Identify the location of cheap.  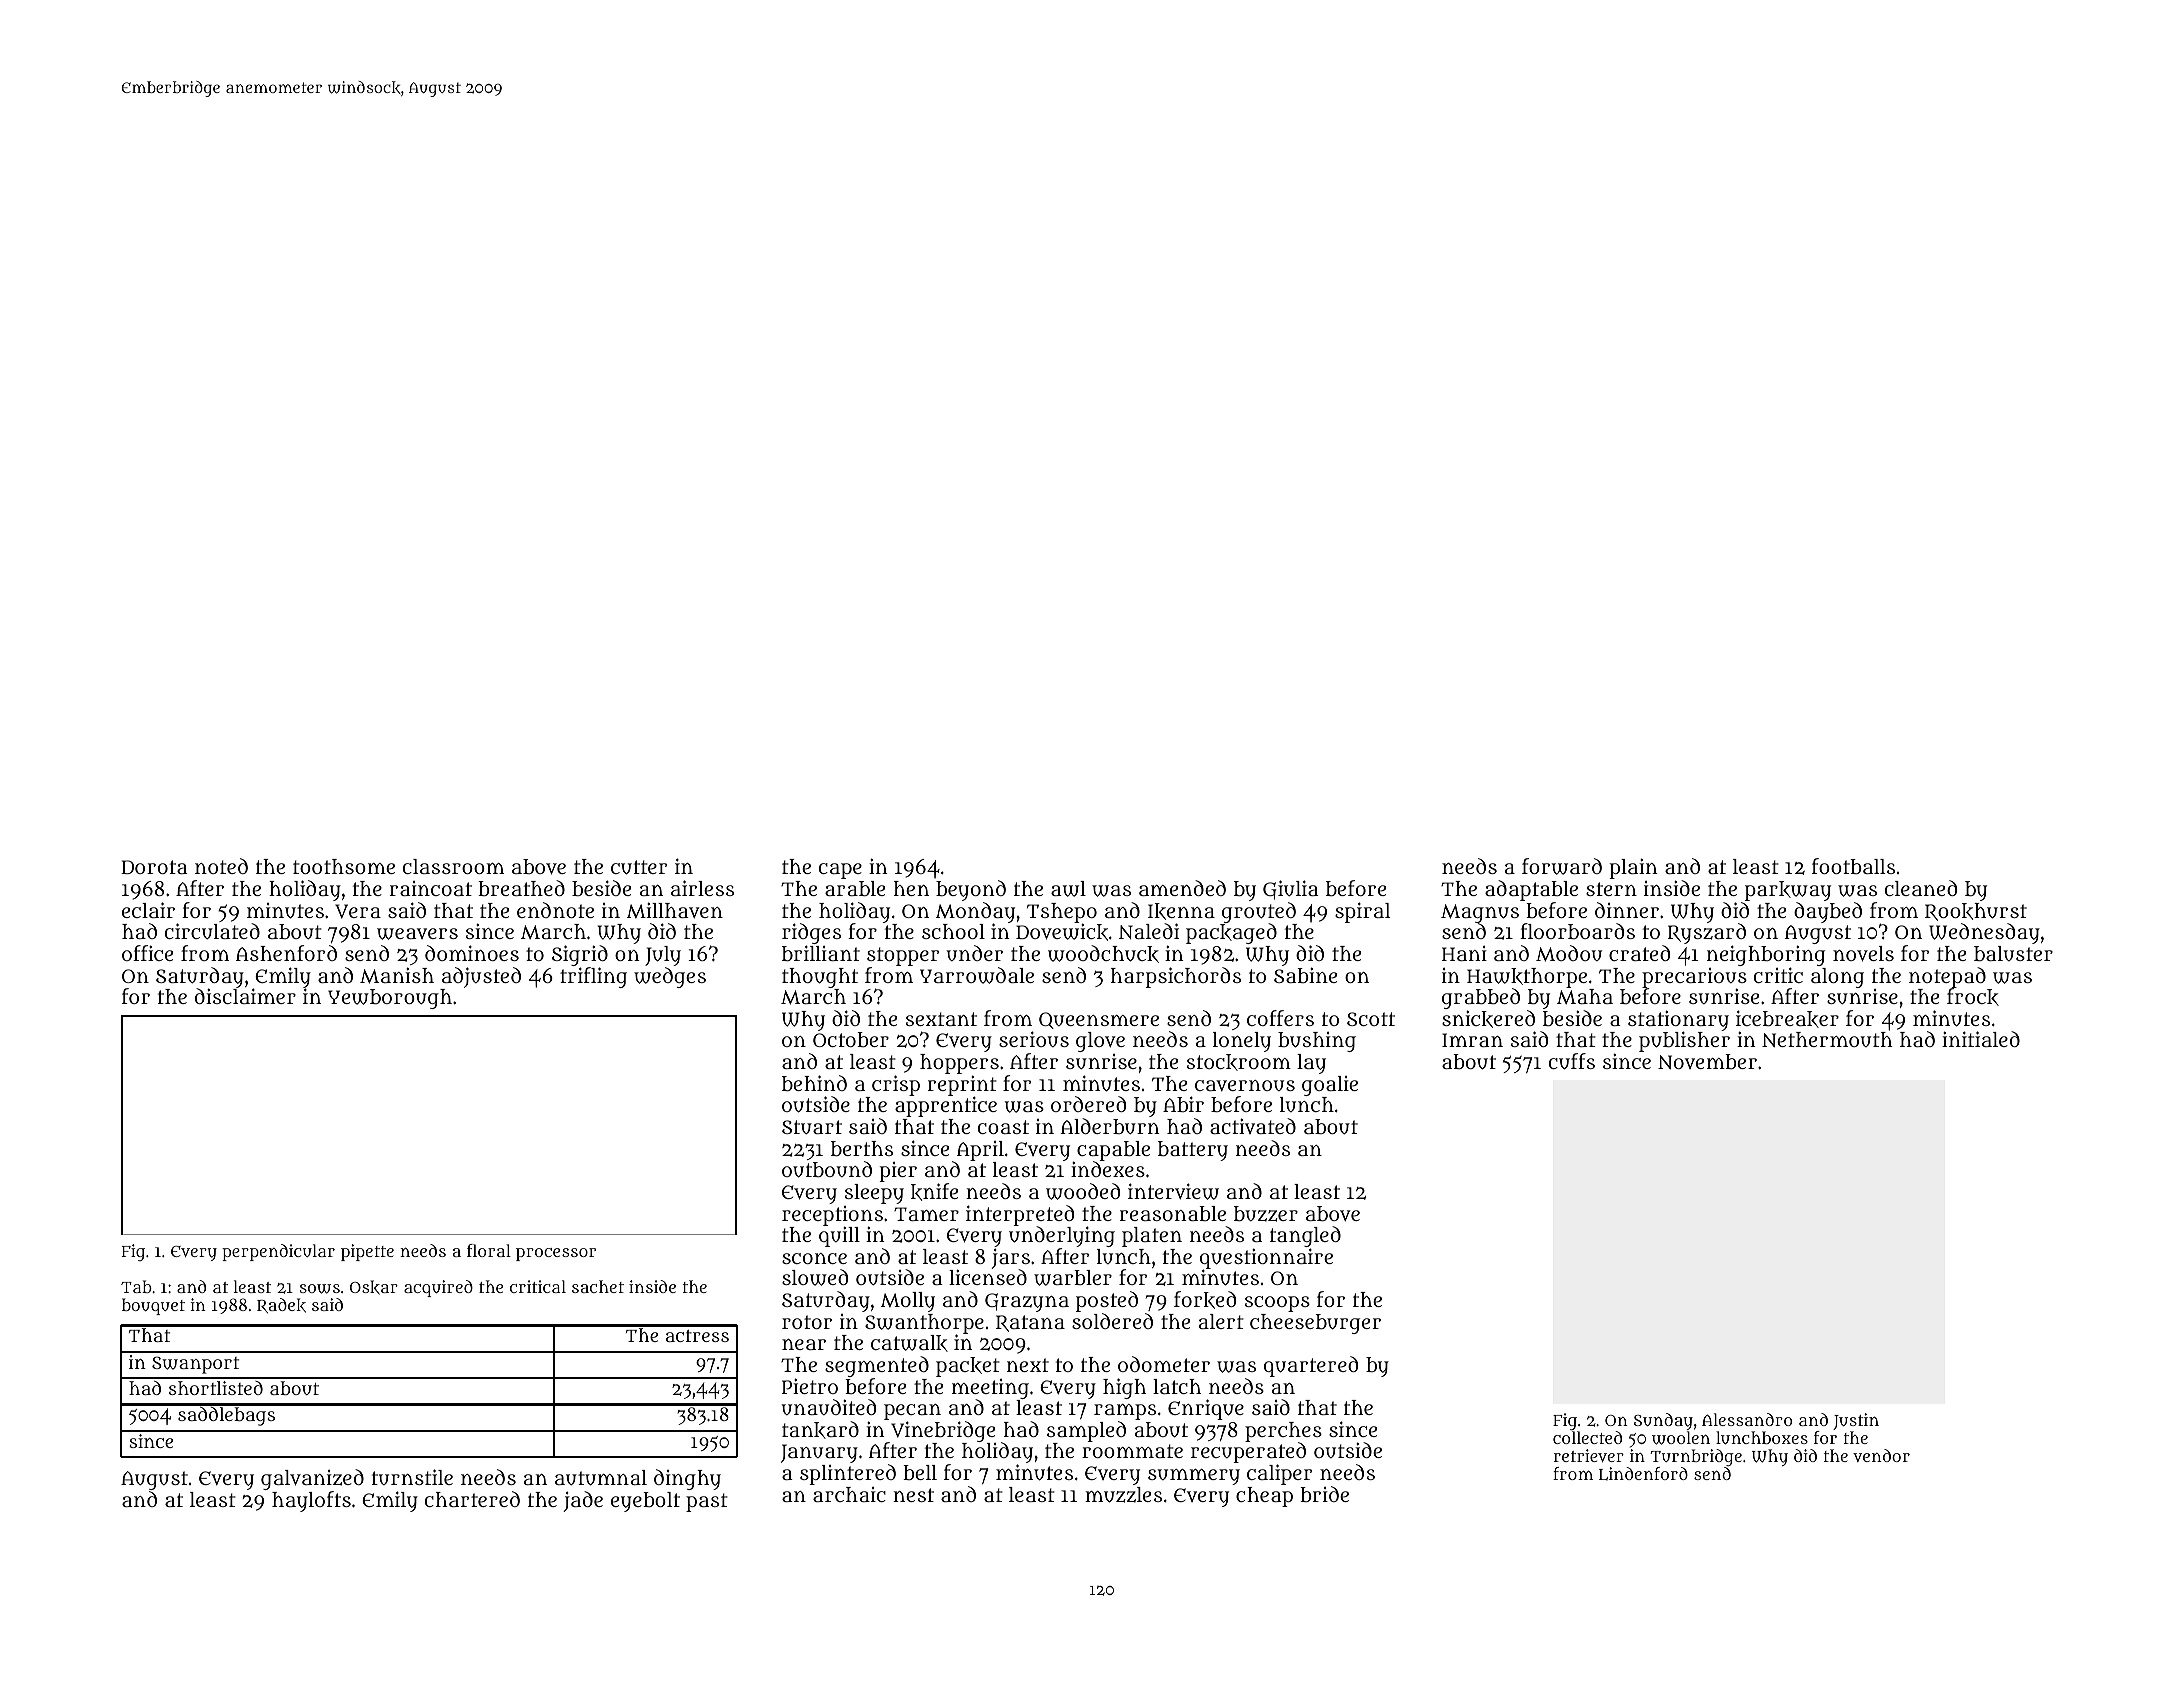
(1264, 1497).
